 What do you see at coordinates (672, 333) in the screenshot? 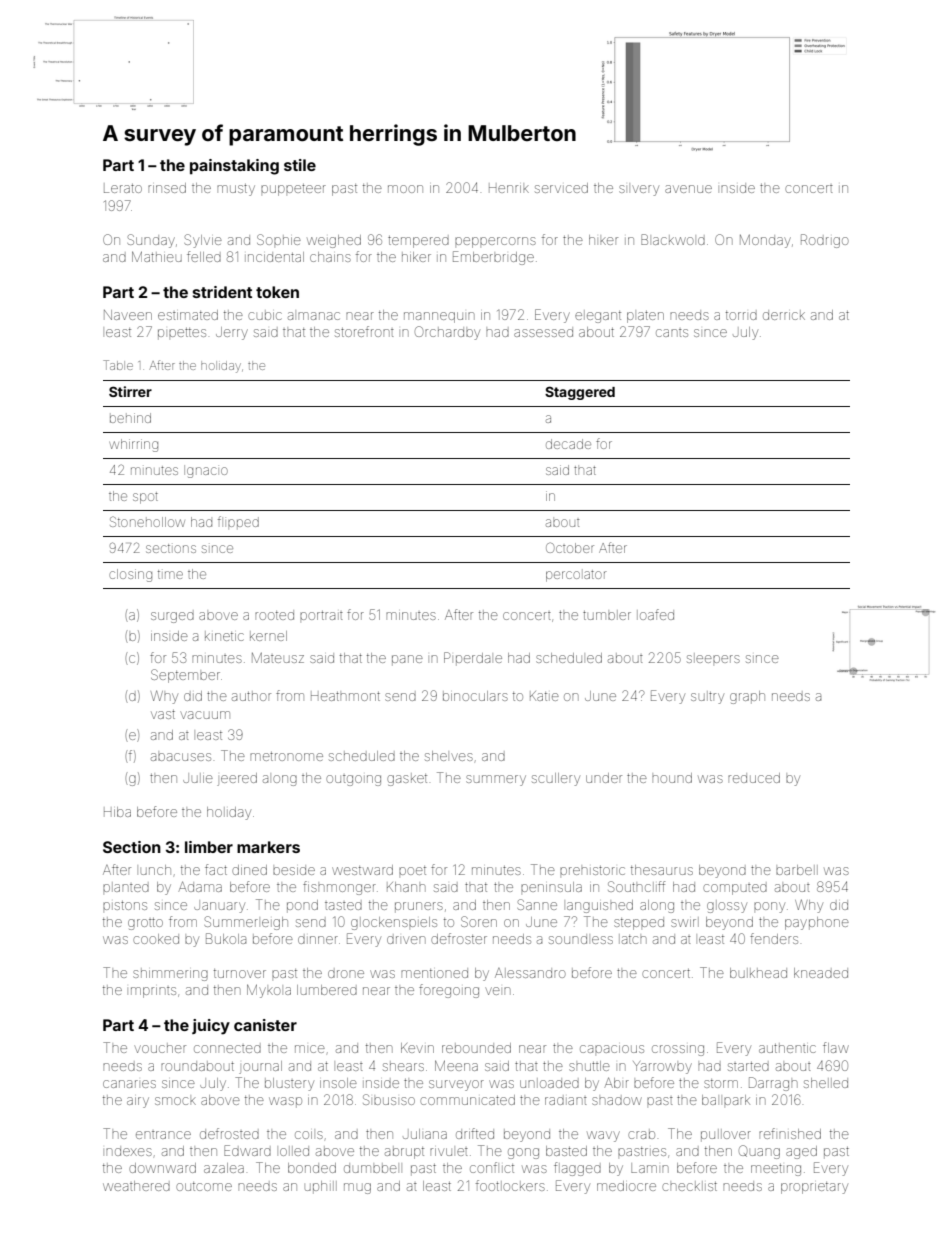
I see `cants` at bounding box center [672, 333].
